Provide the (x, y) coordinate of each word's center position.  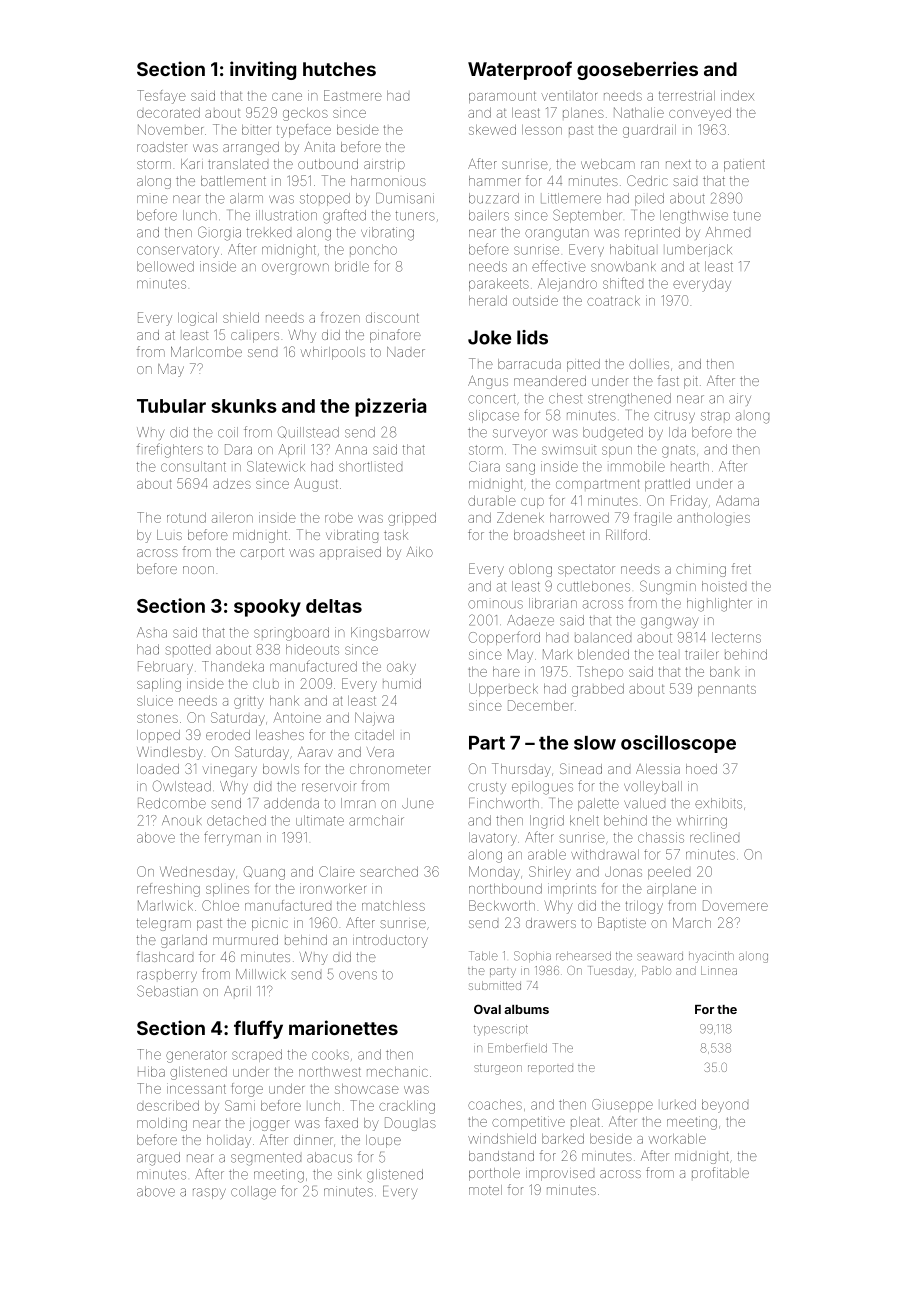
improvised (560, 1175)
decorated (168, 113)
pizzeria (390, 407)
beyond (725, 1106)
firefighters (170, 450)
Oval (487, 1009)
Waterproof (520, 70)
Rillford (626, 534)
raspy (209, 1193)
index (737, 95)
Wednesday (197, 873)
